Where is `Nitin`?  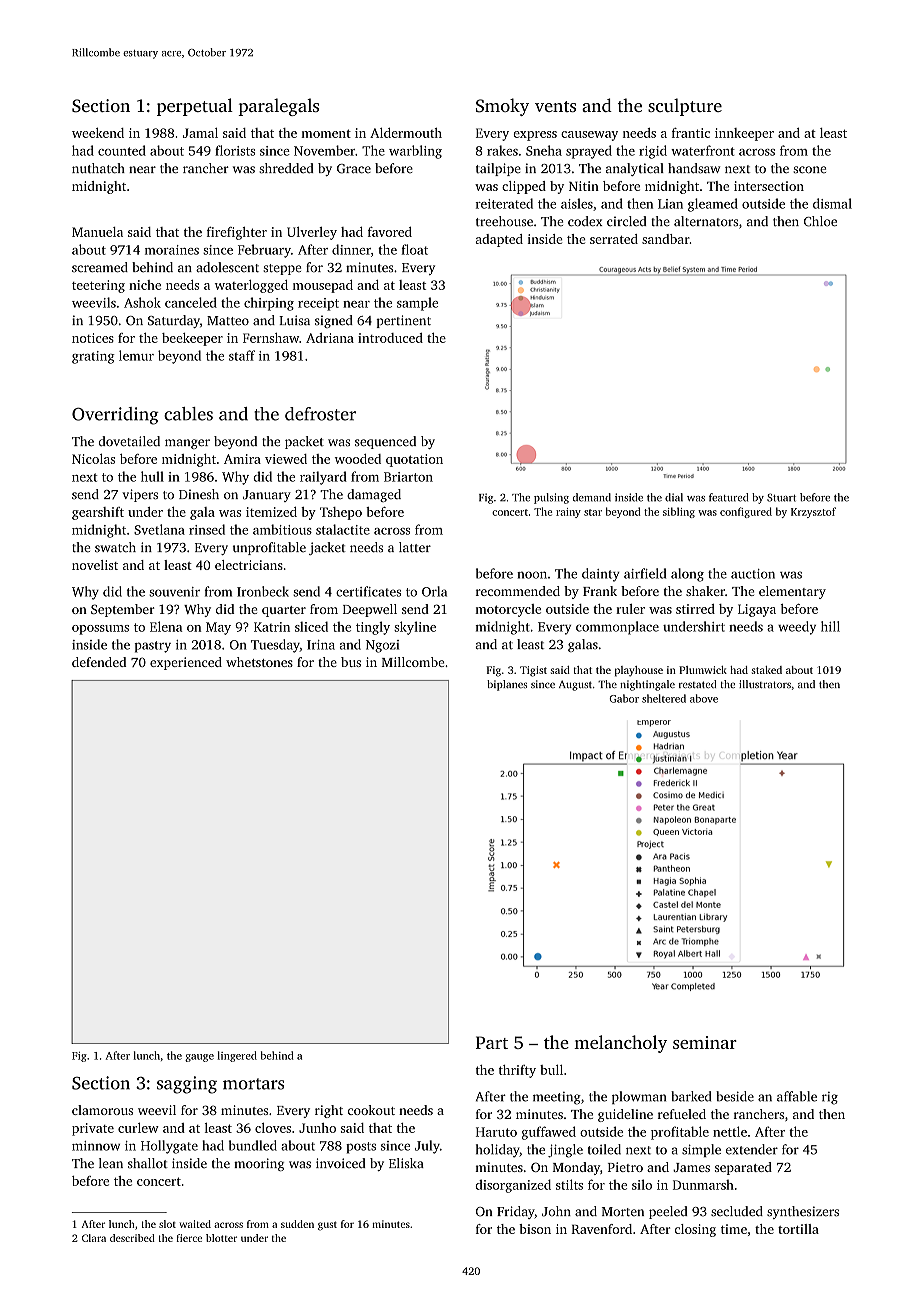 Nitin is located at coordinates (584, 186).
